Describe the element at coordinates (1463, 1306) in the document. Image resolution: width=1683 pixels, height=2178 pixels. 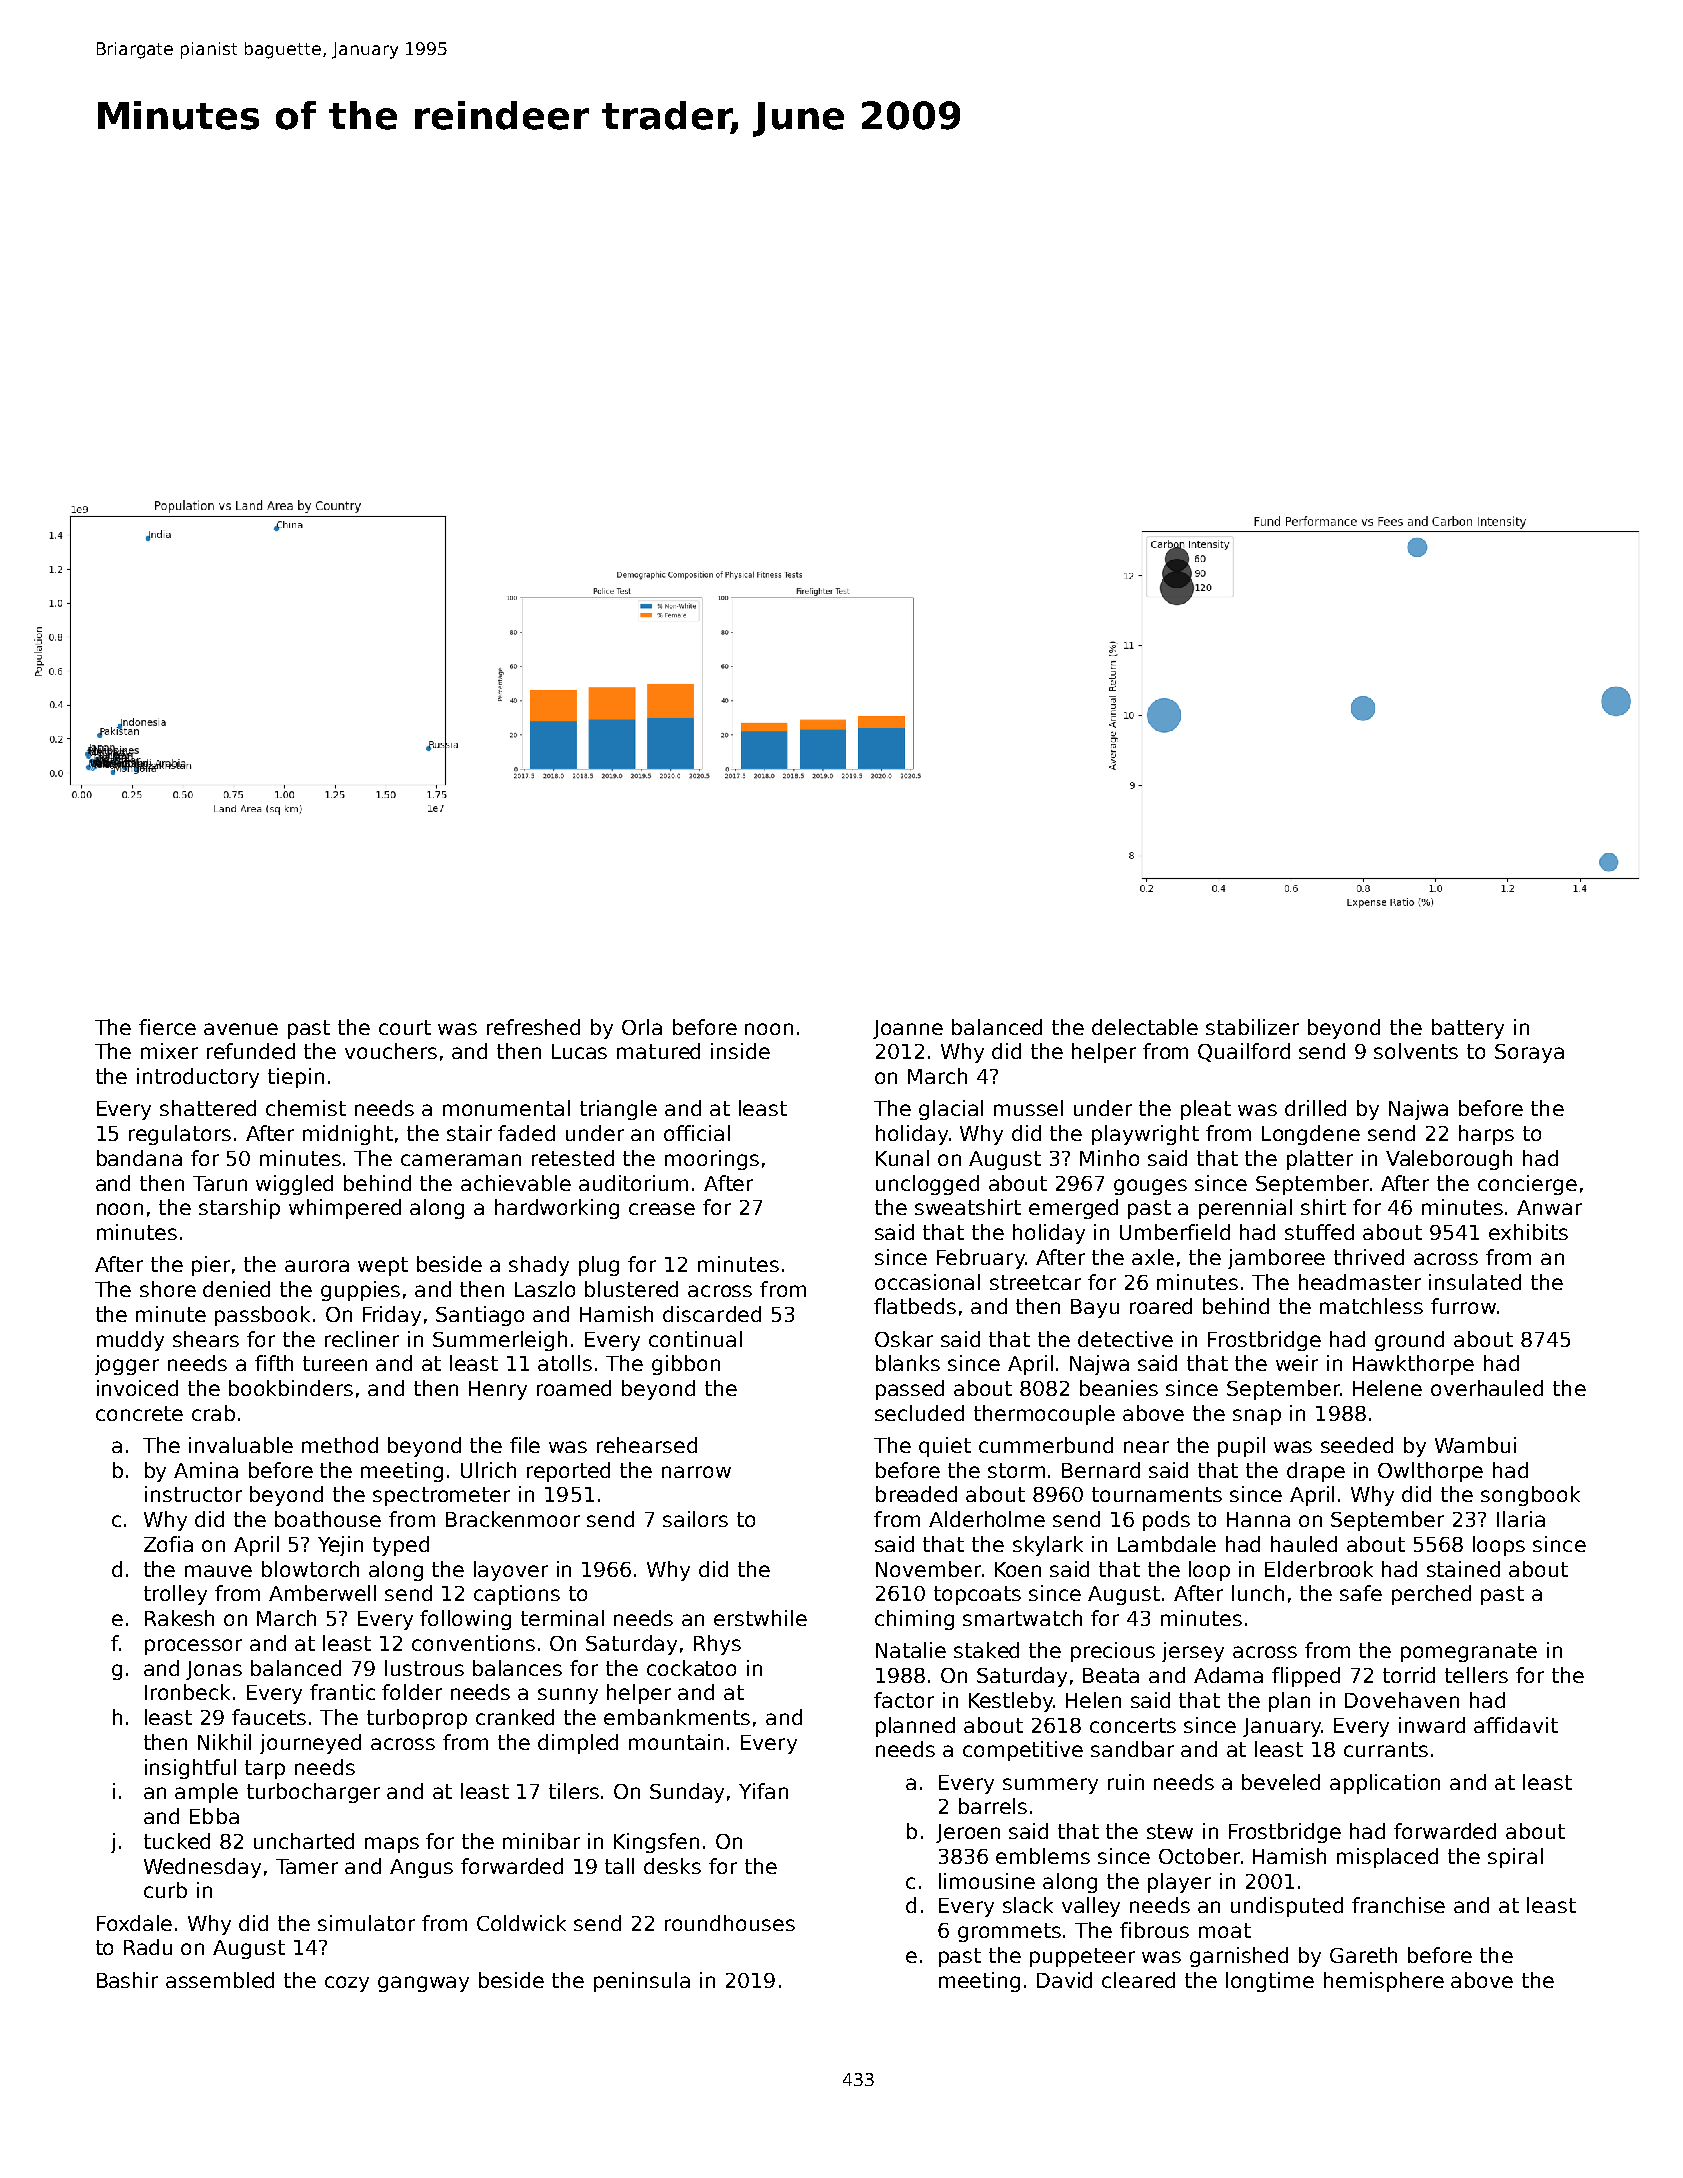
I see `furrow` at that location.
